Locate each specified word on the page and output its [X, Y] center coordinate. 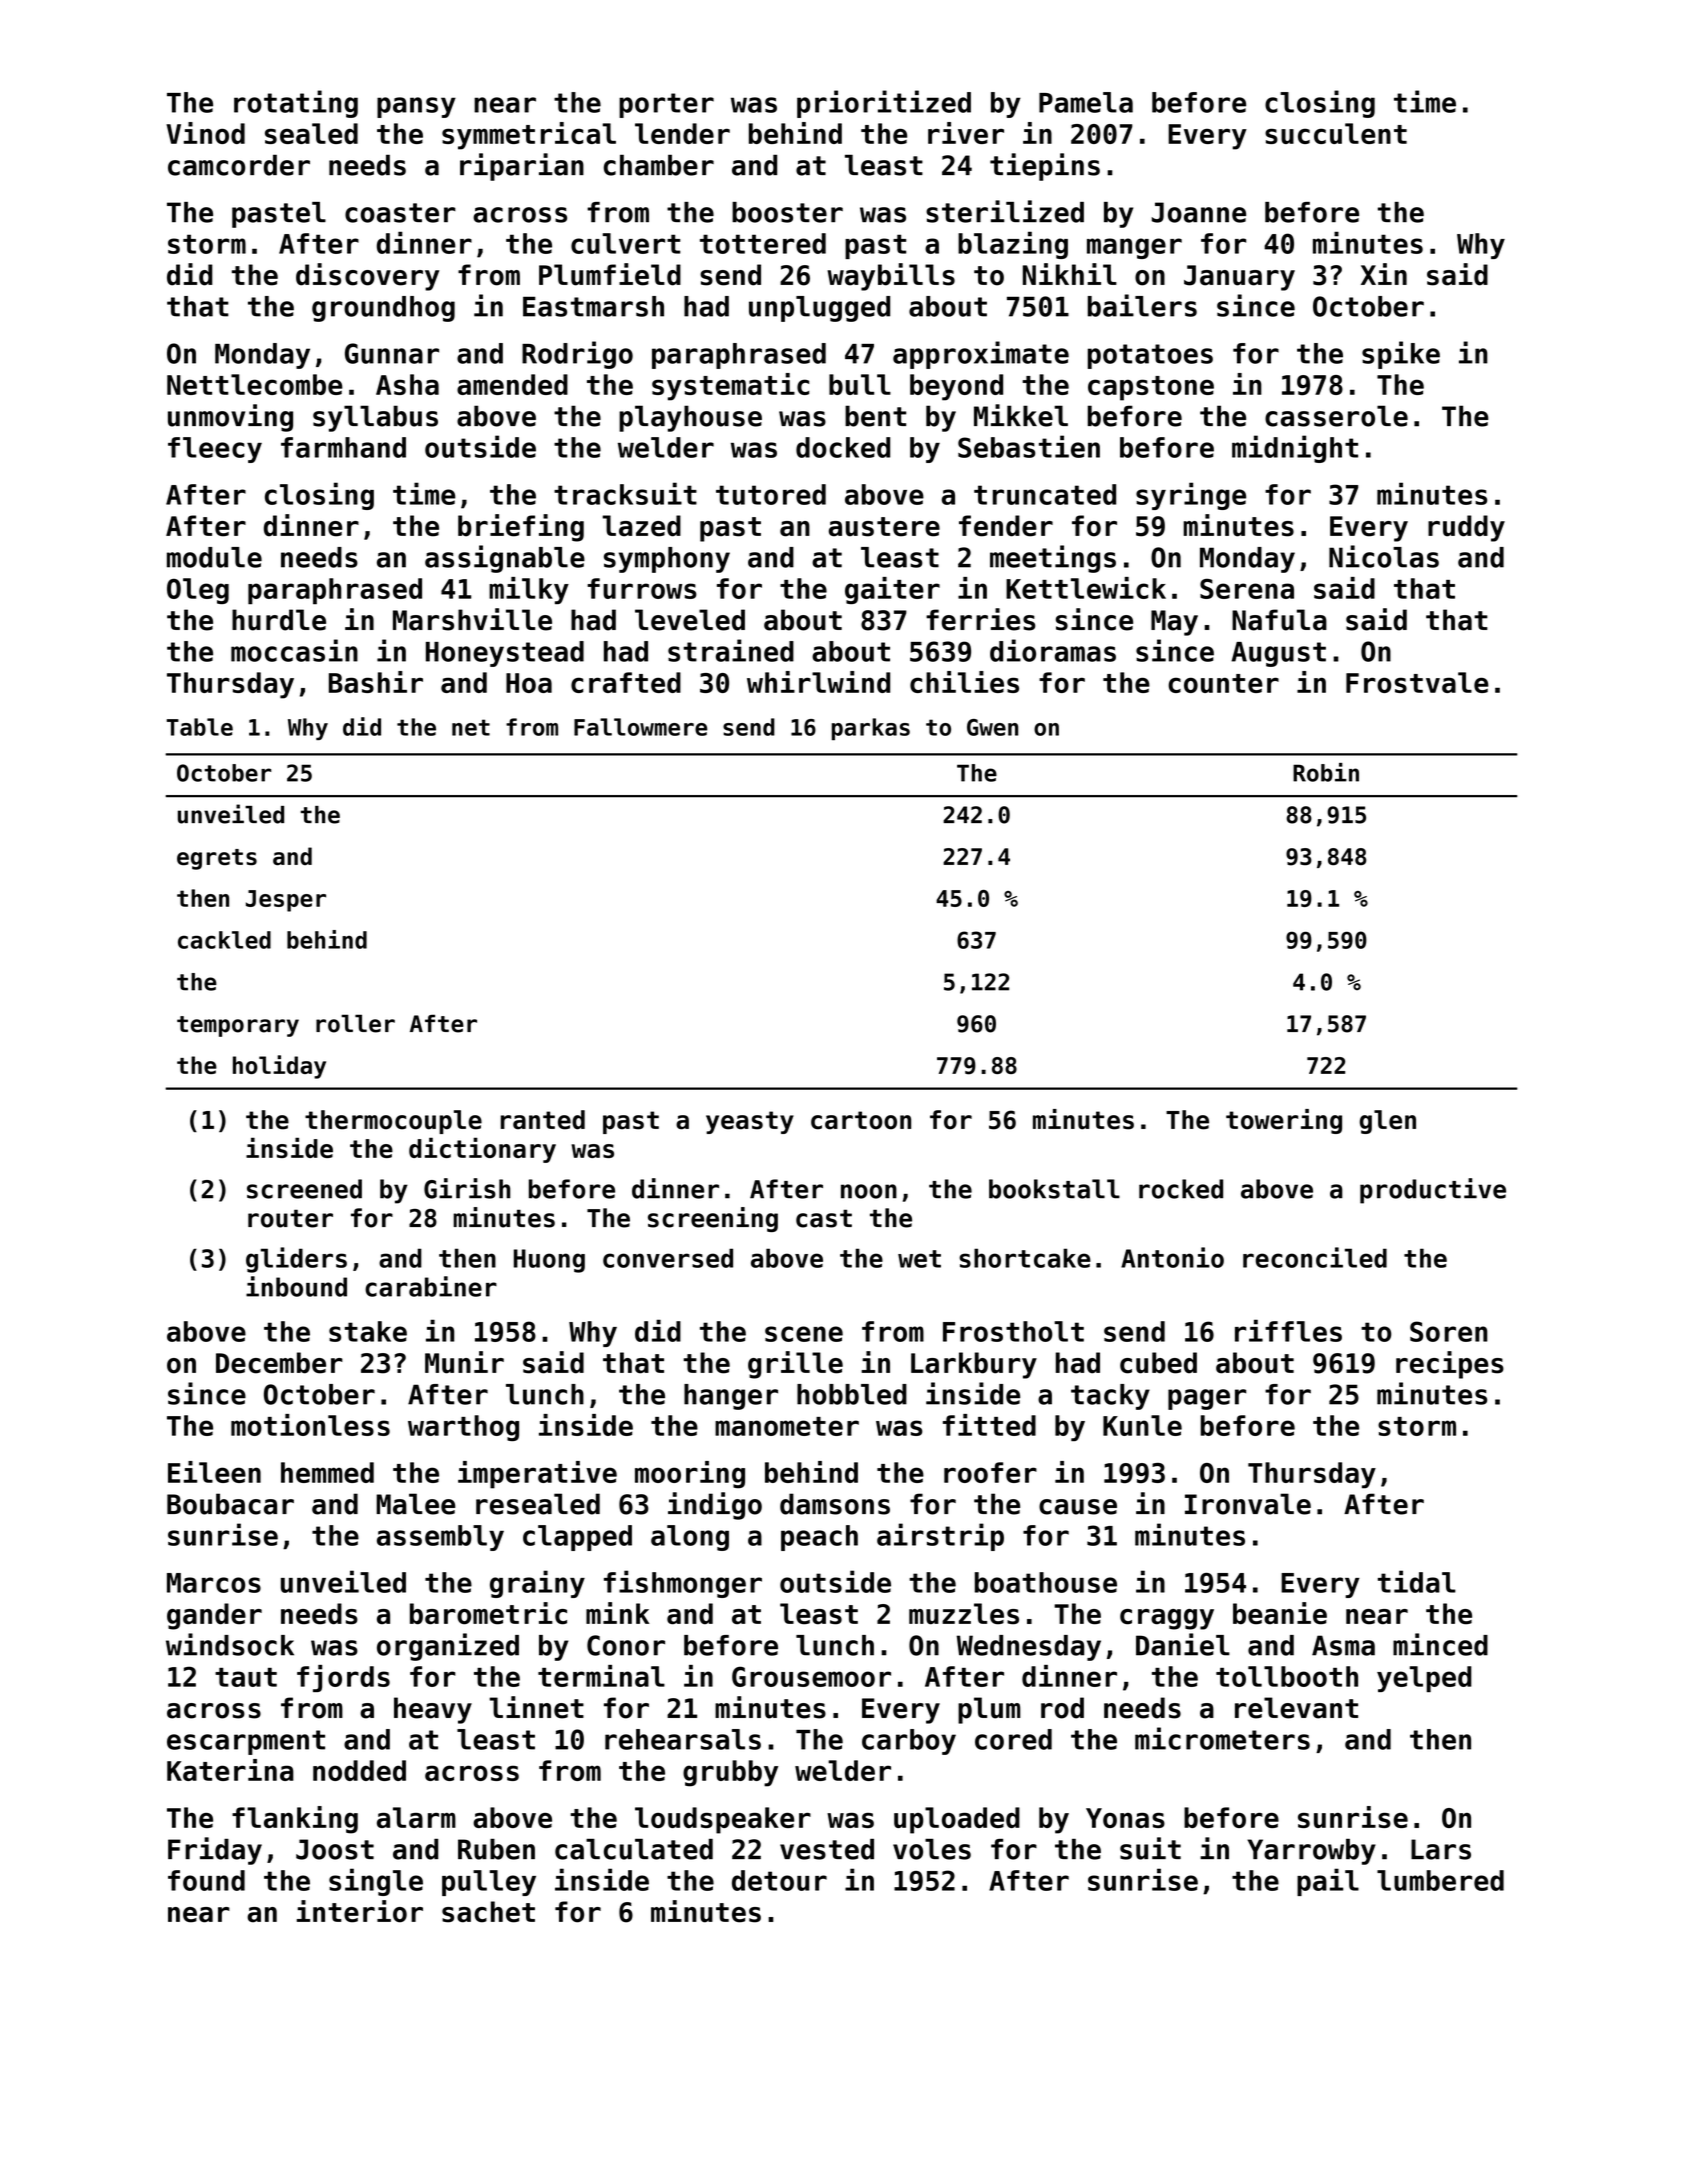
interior [360, 1911]
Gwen [992, 727]
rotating [296, 104]
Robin [1326, 772]
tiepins [1045, 167]
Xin [1384, 274]
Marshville [472, 619]
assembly [440, 1538]
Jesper [286, 901]
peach [819, 1538]
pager [1207, 1399]
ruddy [1466, 528]
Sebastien [1029, 446]
